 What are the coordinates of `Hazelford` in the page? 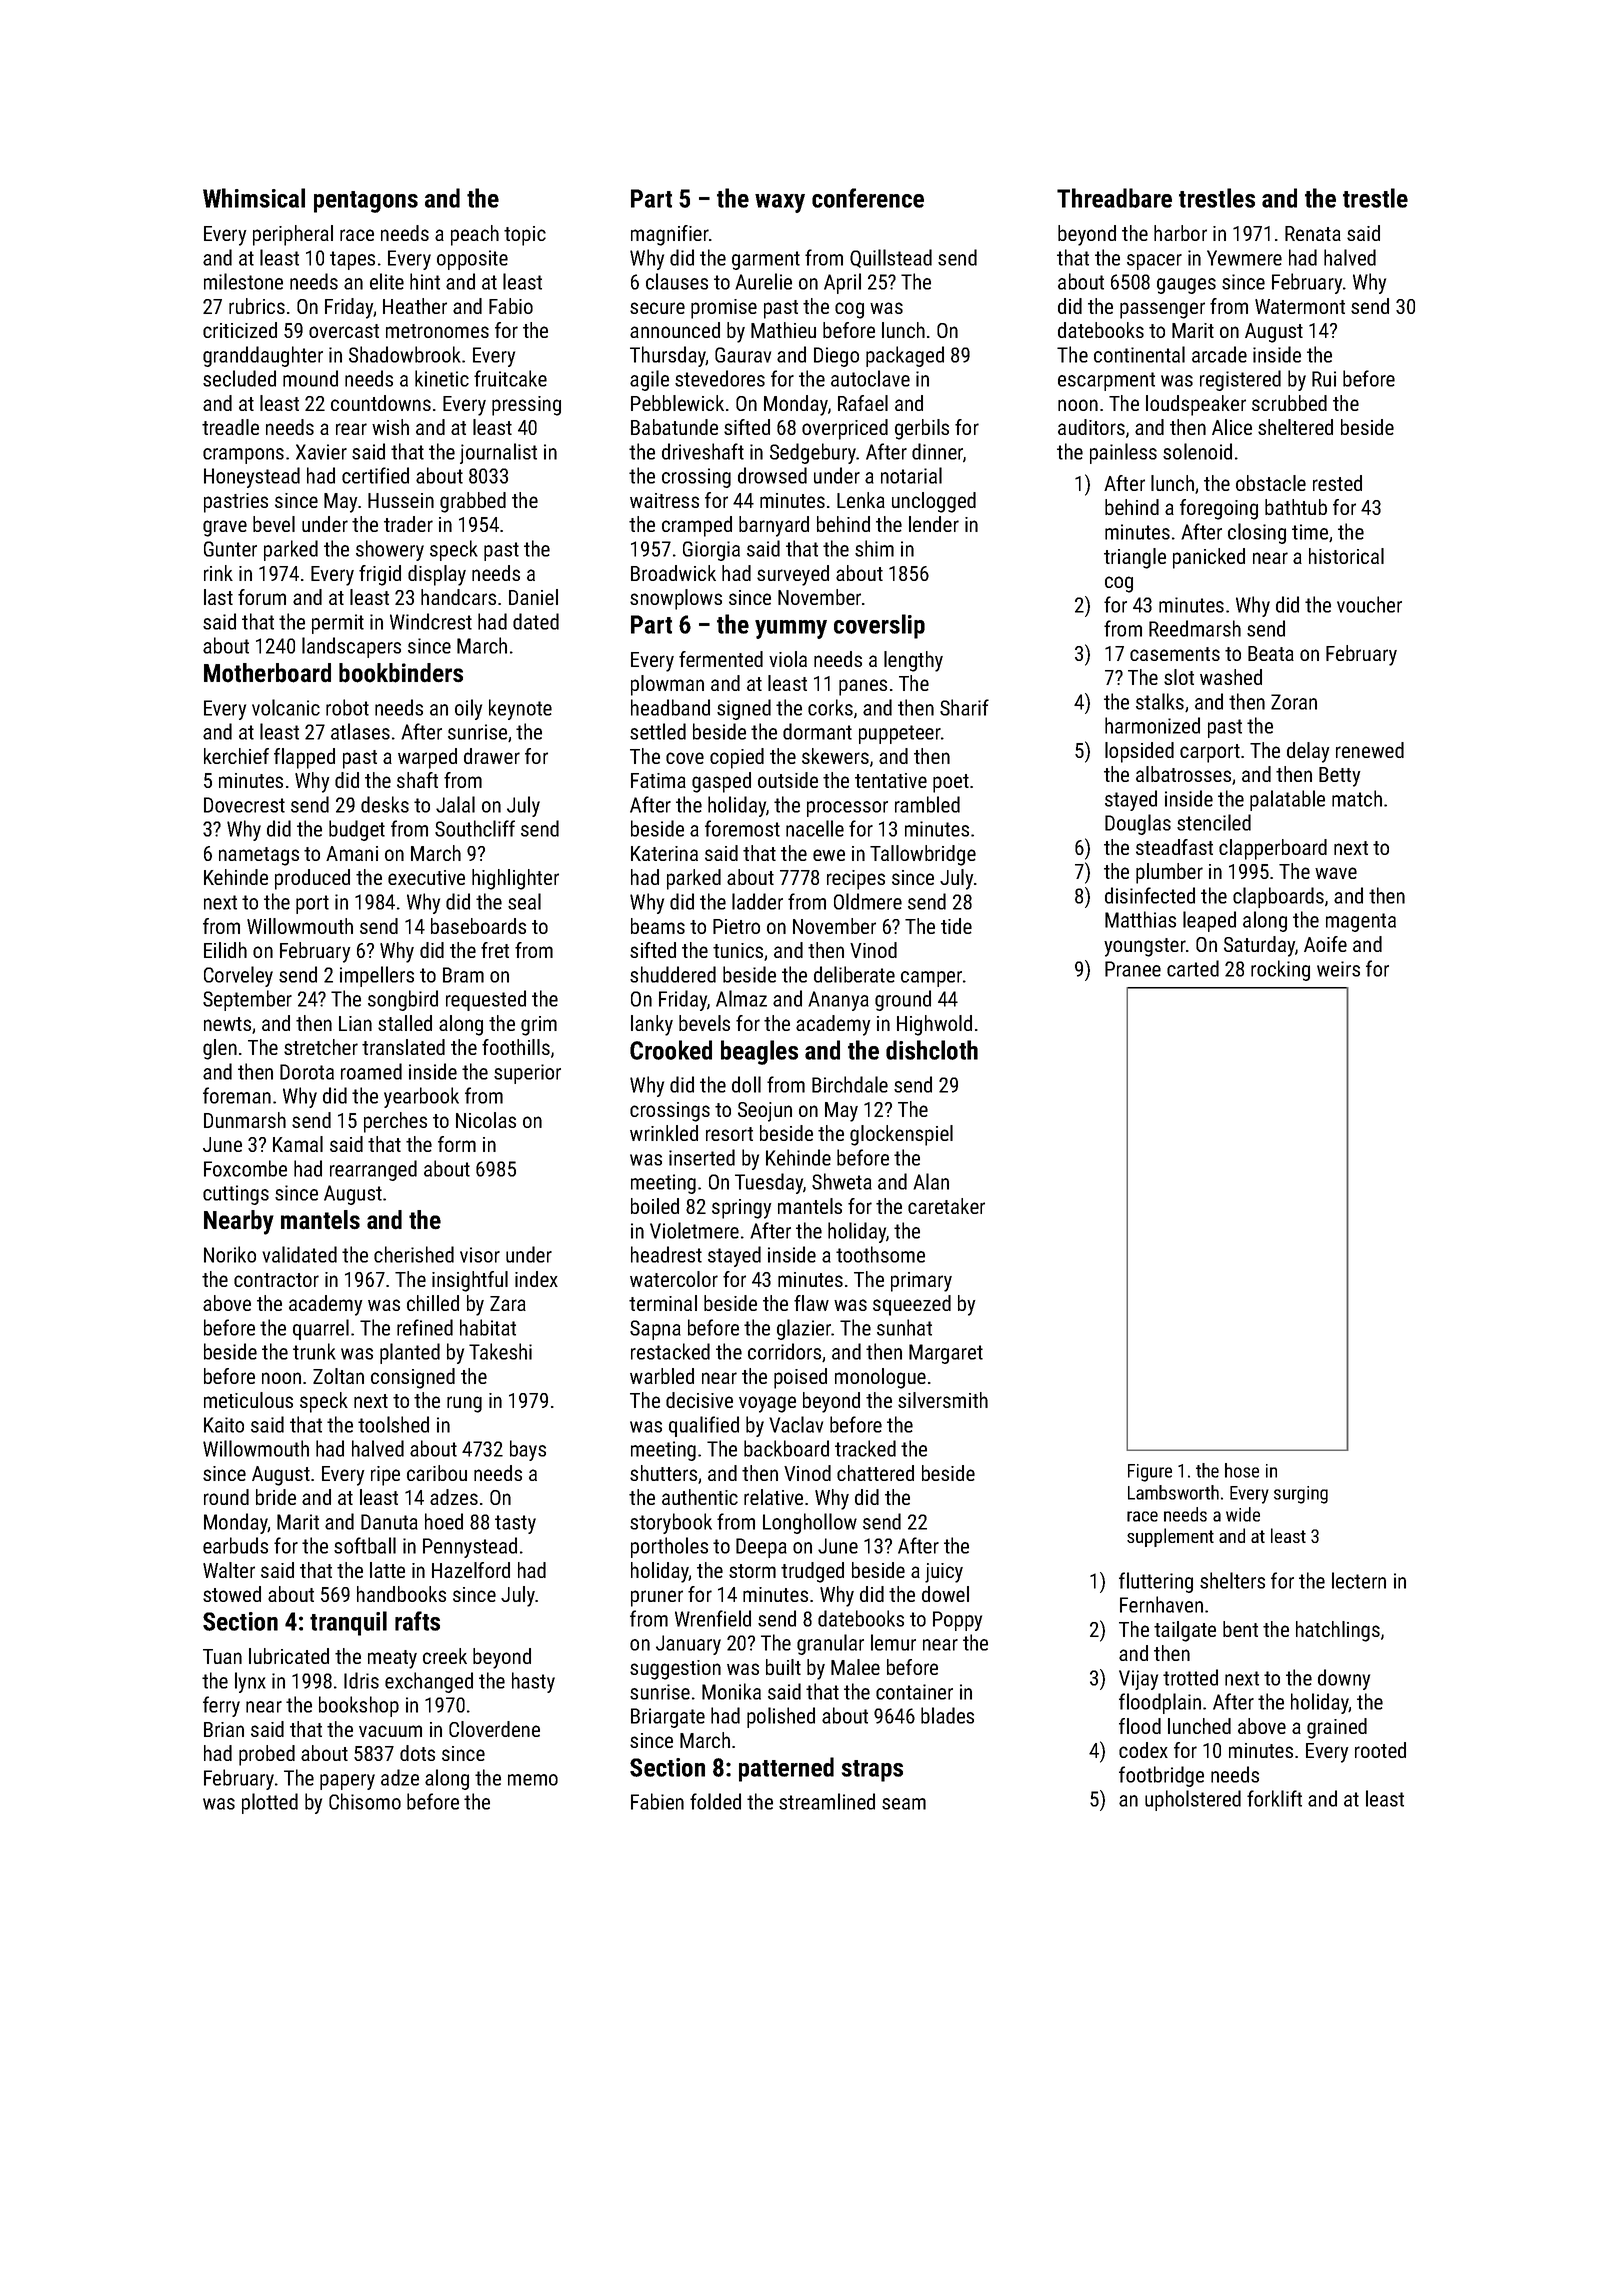 It's located at (471, 1570).
